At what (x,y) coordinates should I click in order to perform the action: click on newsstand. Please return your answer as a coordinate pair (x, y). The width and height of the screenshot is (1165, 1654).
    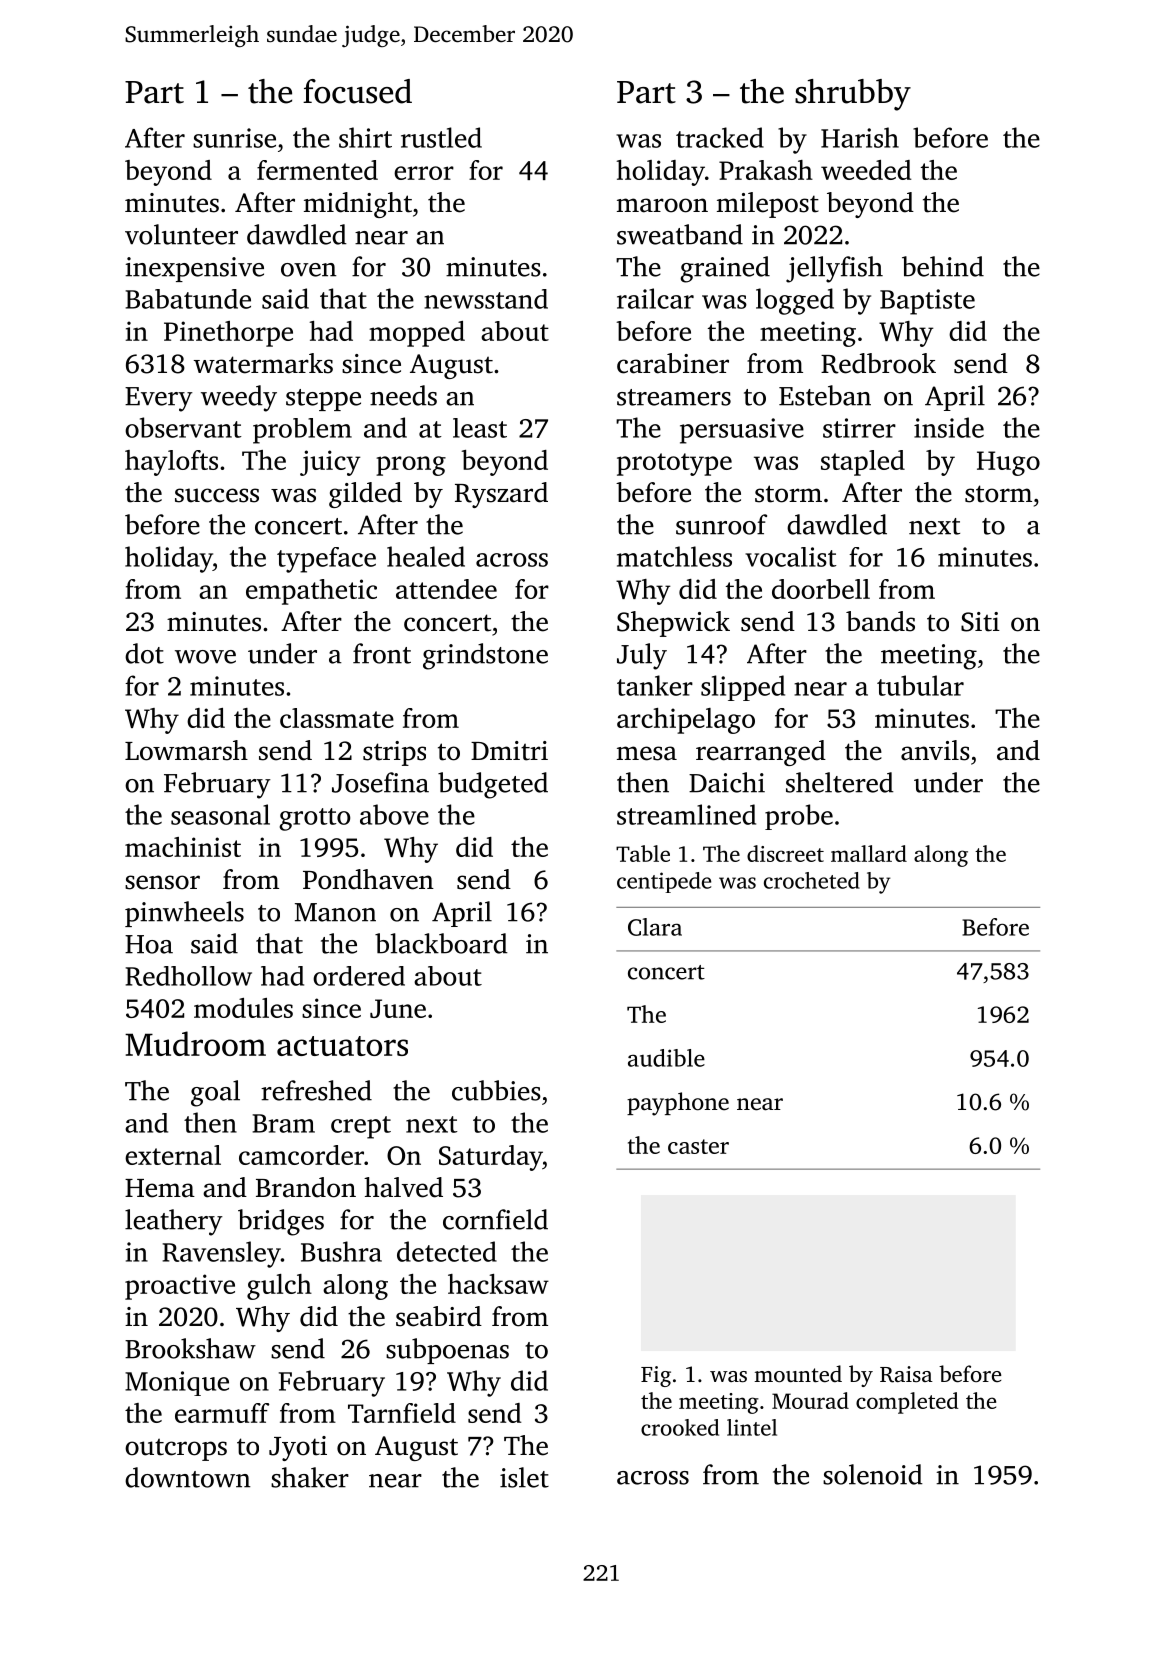
    Looking at the image, I should click on (486, 299).
